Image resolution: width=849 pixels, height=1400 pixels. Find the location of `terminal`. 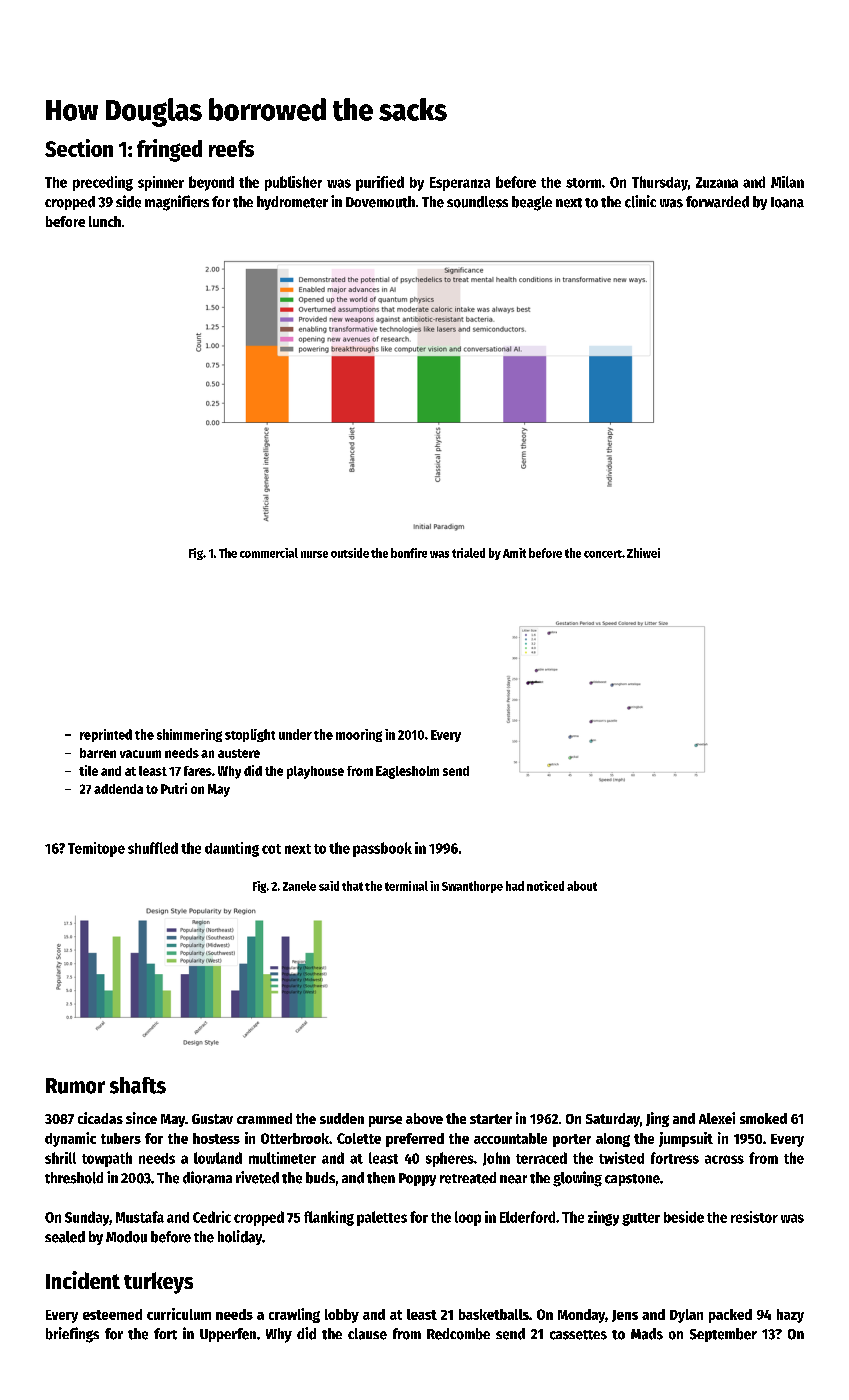

terminal is located at coordinates (406, 886).
